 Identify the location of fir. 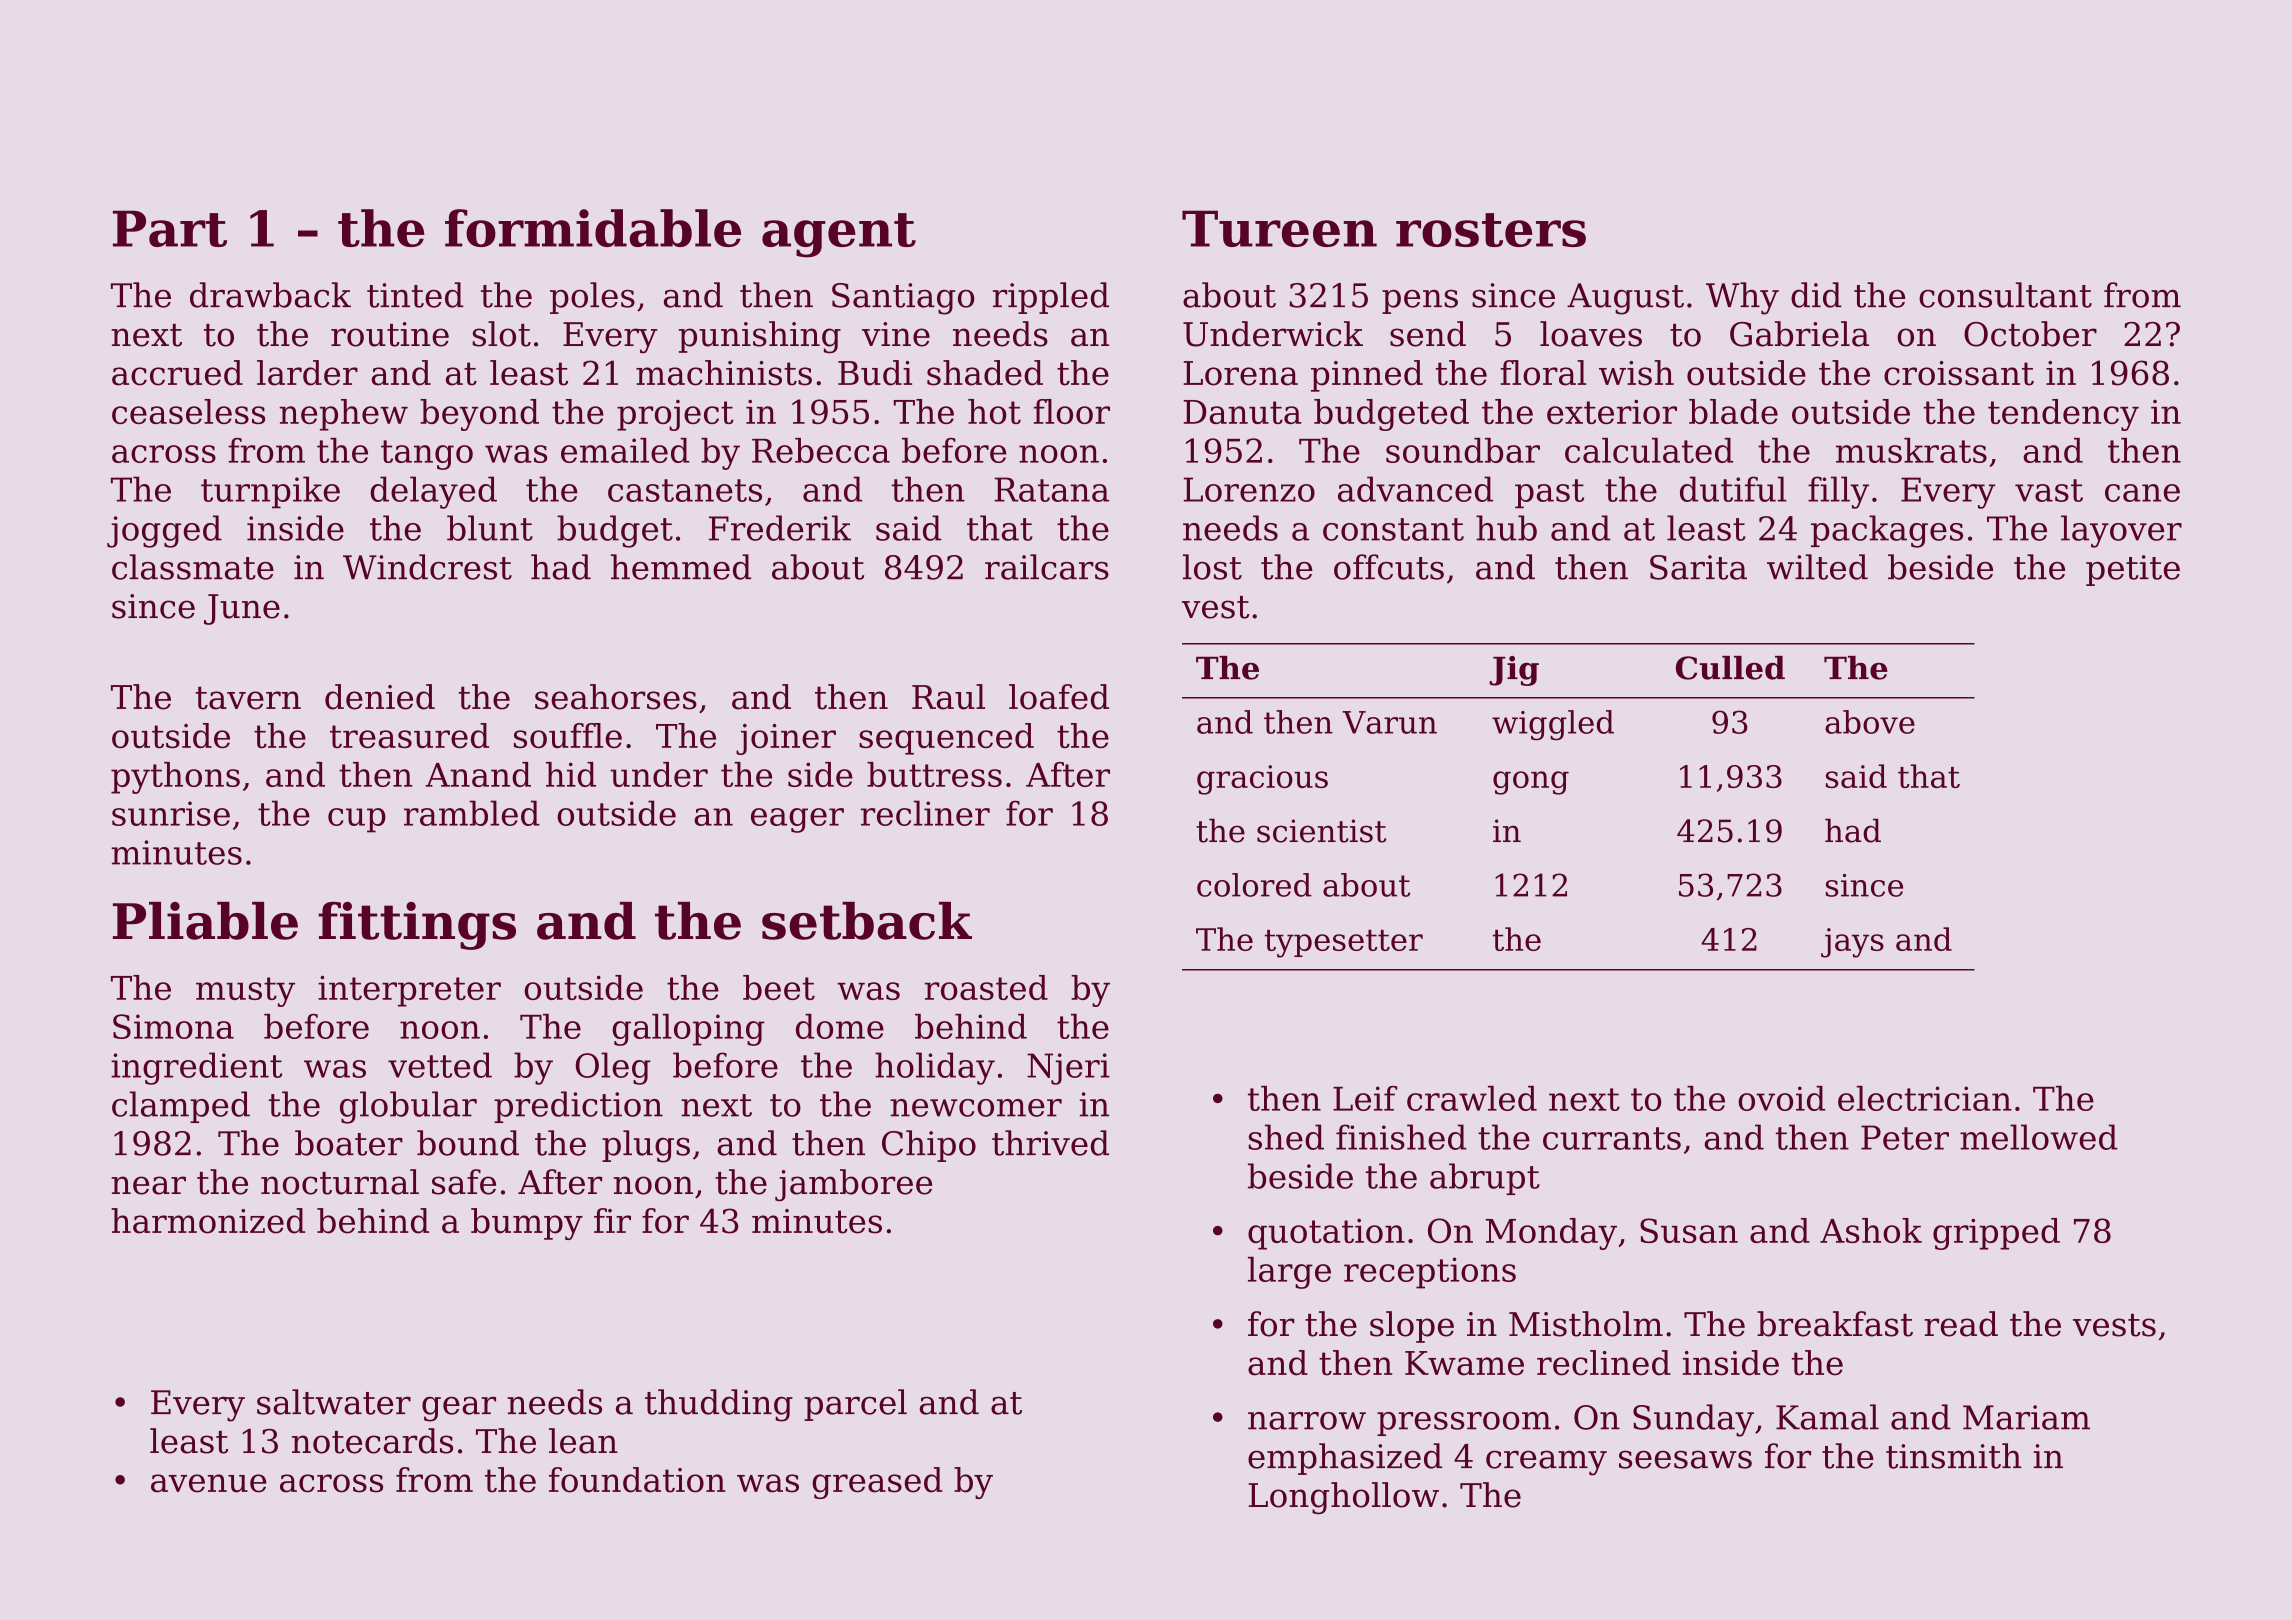
(612, 1220).
